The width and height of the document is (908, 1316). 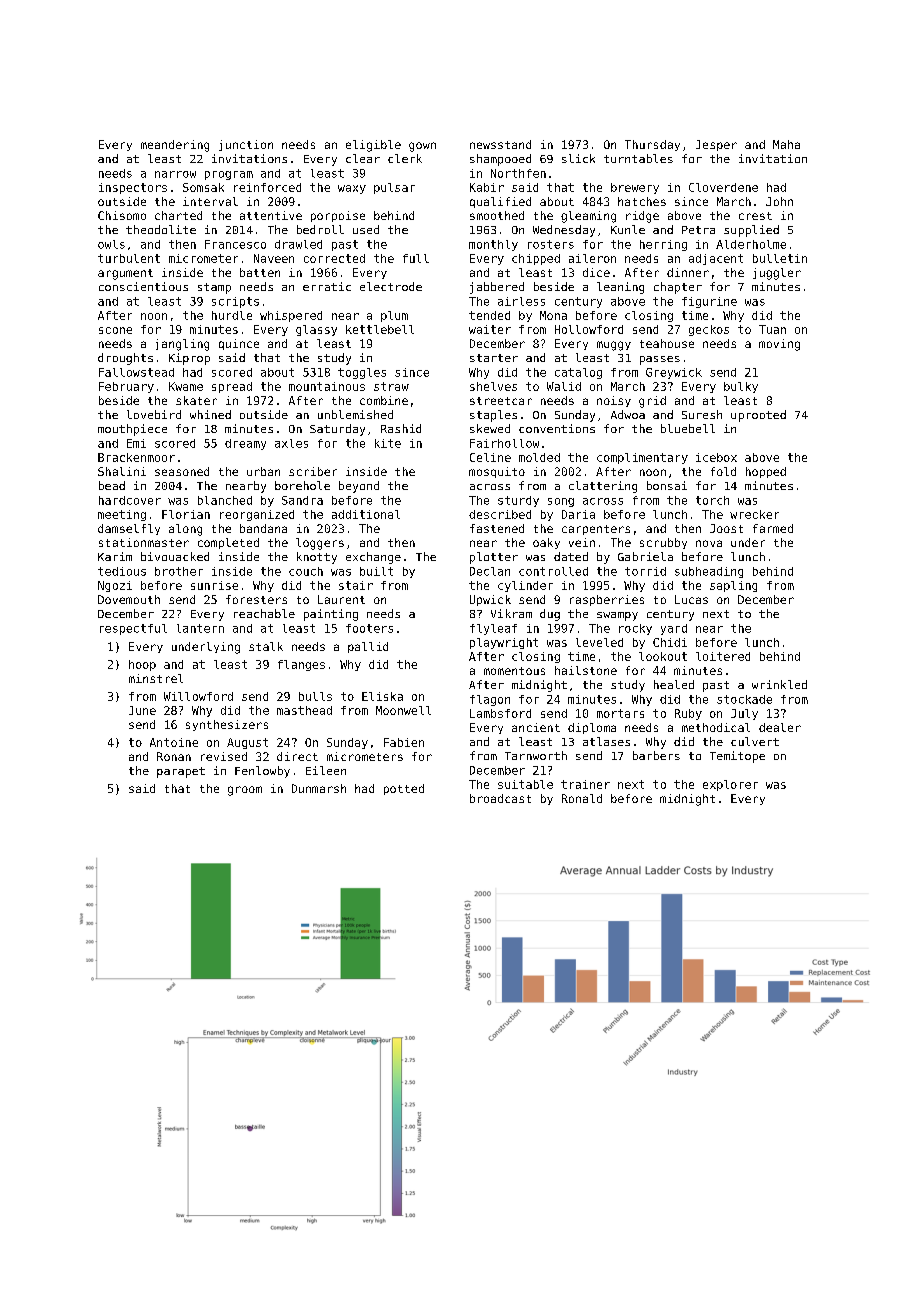 What do you see at coordinates (500, 144) in the document?
I see `newsstand` at bounding box center [500, 144].
